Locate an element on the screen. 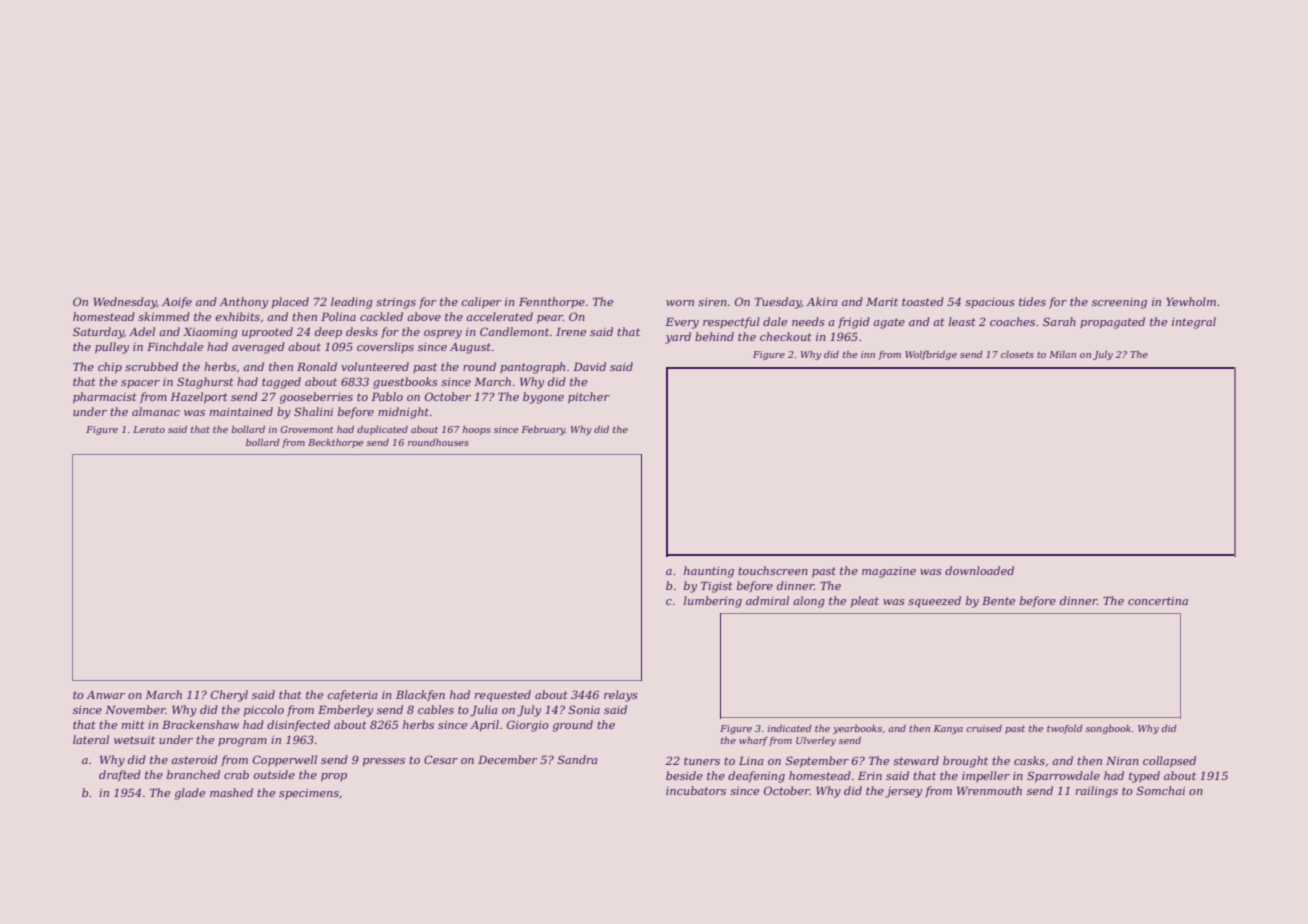 The image size is (1308, 924). concertina is located at coordinates (1158, 601).
